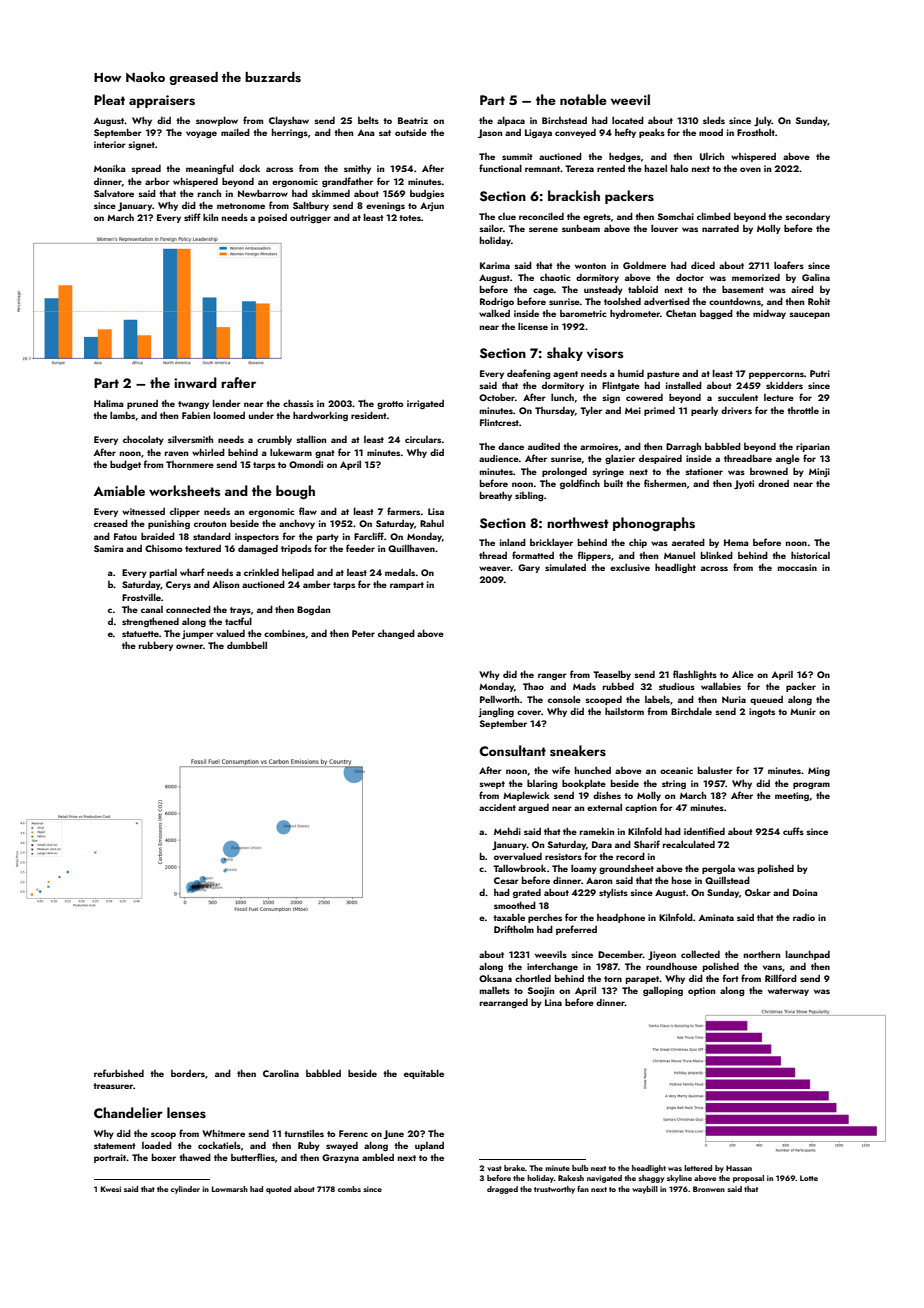 This screenshot has width=924, height=1308. What do you see at coordinates (432, 206) in the screenshot?
I see `Arjun` at bounding box center [432, 206].
